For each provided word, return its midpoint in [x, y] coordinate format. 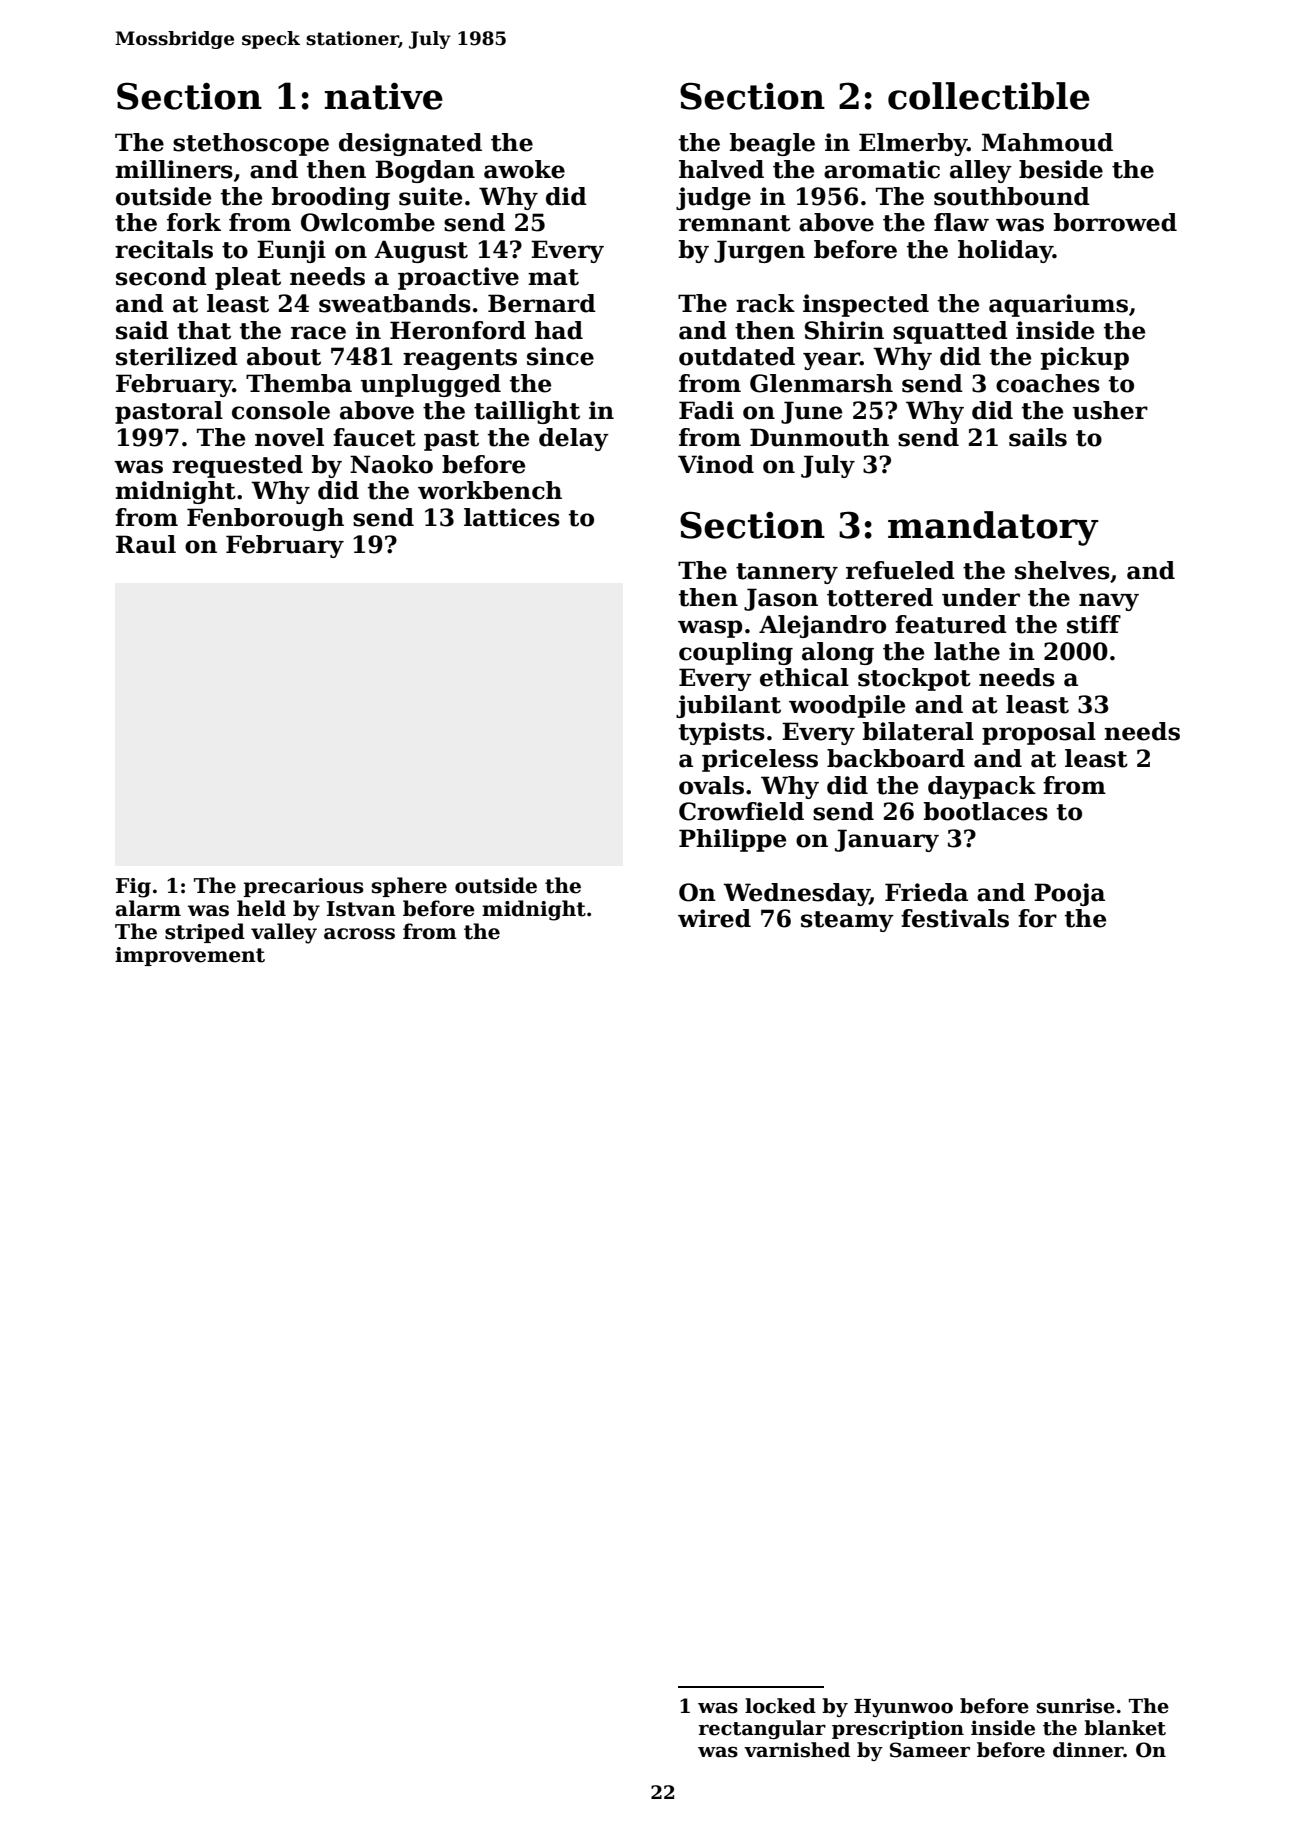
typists [722, 733]
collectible [989, 96]
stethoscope [251, 144]
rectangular [762, 1729]
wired [714, 918]
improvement [190, 956]
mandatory [993, 528]
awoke [524, 169]
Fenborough [265, 519]
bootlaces [986, 811]
